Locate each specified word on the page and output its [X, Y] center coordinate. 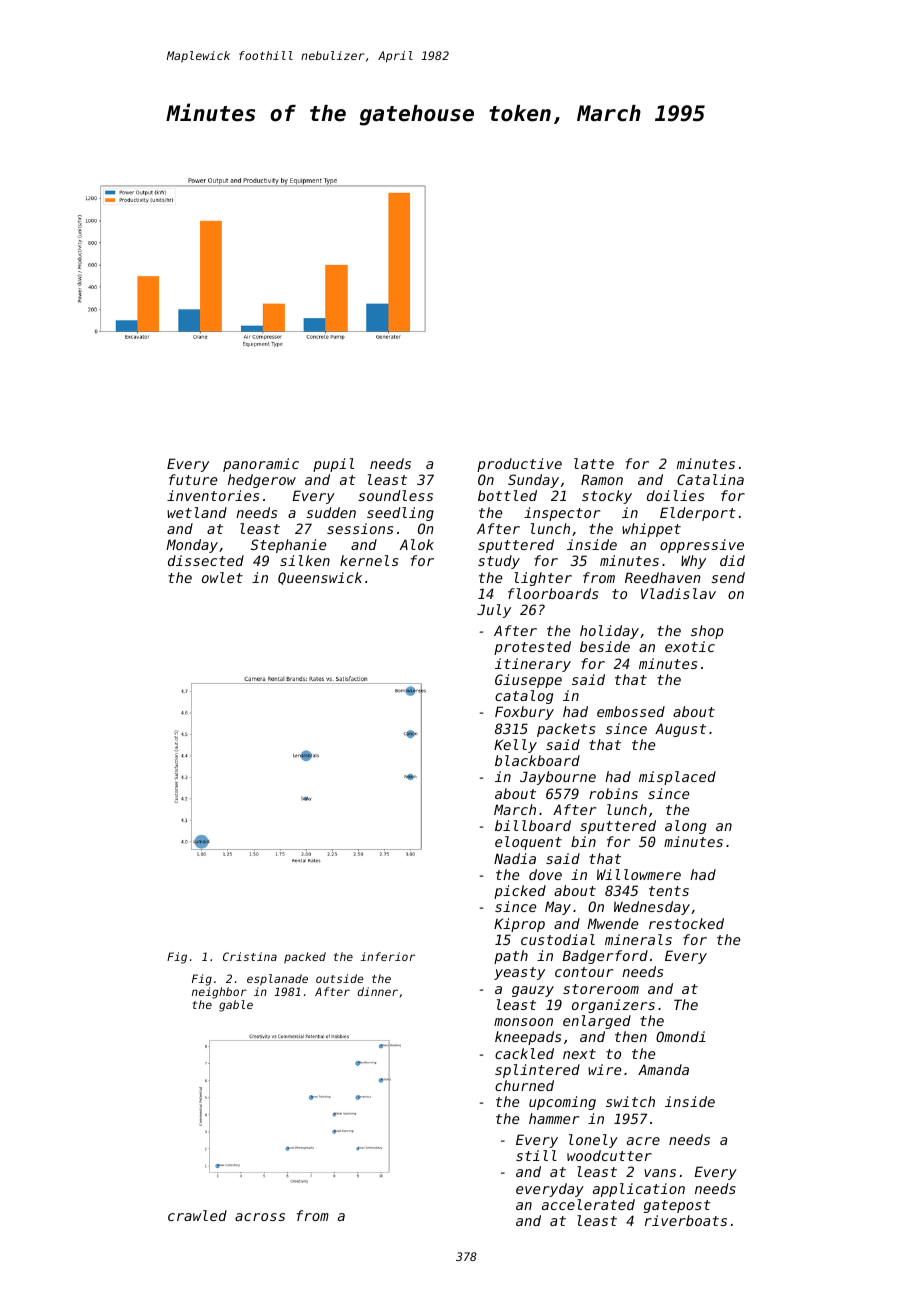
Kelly [515, 746]
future [193, 479]
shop [707, 632]
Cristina [250, 956]
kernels [369, 560]
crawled [197, 1215]
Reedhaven [663, 577]
